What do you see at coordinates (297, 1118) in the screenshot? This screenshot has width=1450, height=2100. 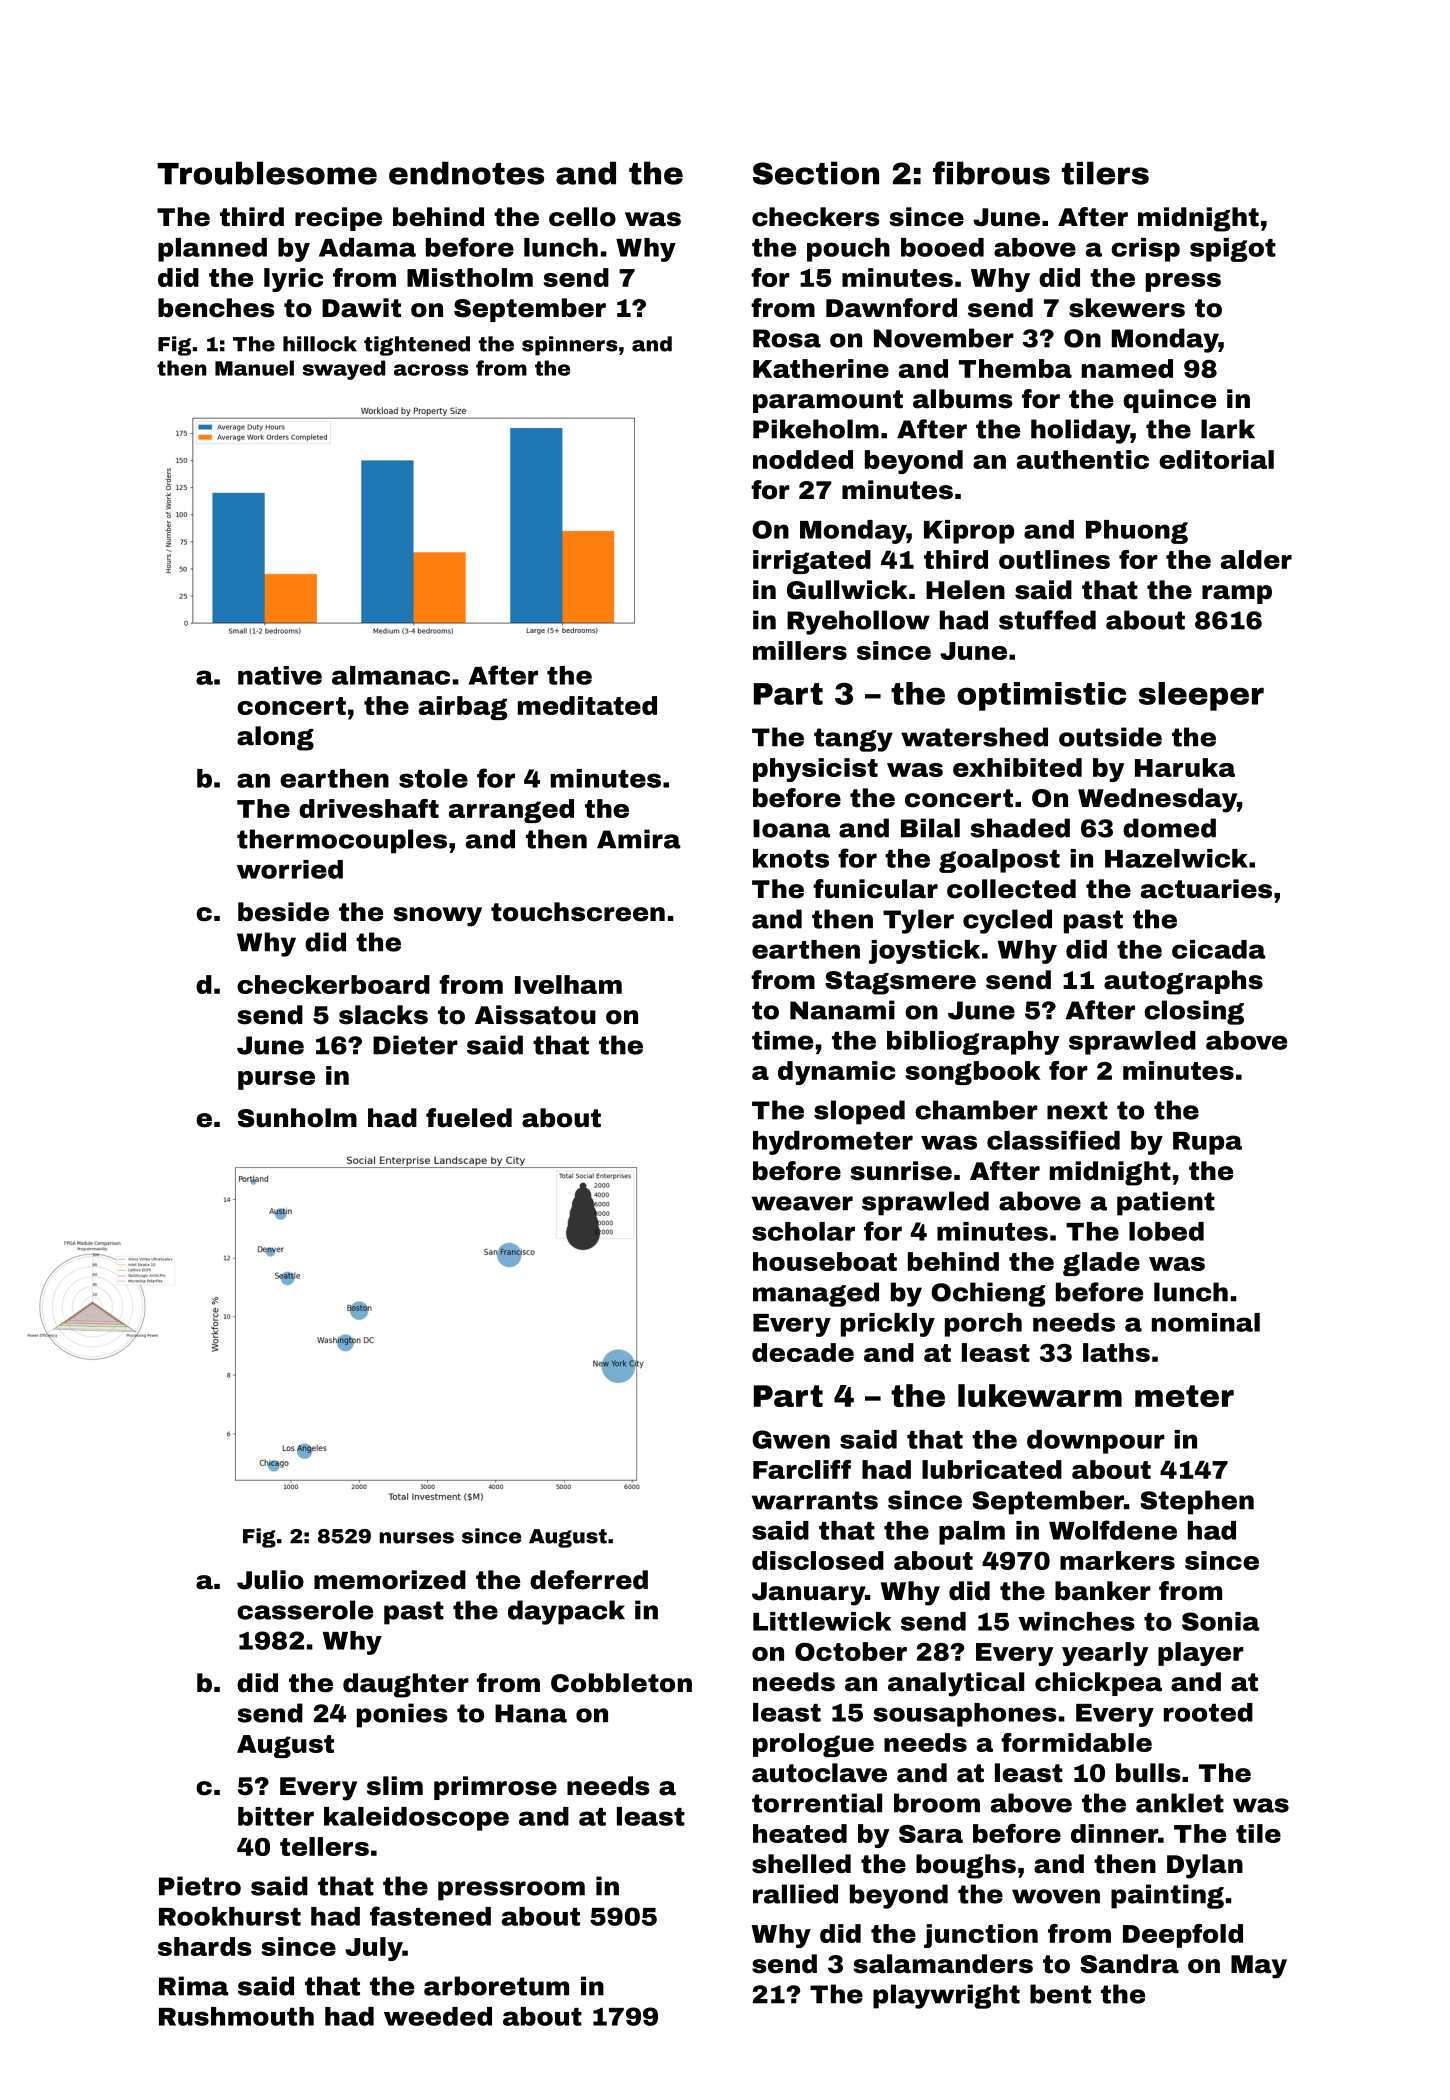 I see `Sunholm` at bounding box center [297, 1118].
